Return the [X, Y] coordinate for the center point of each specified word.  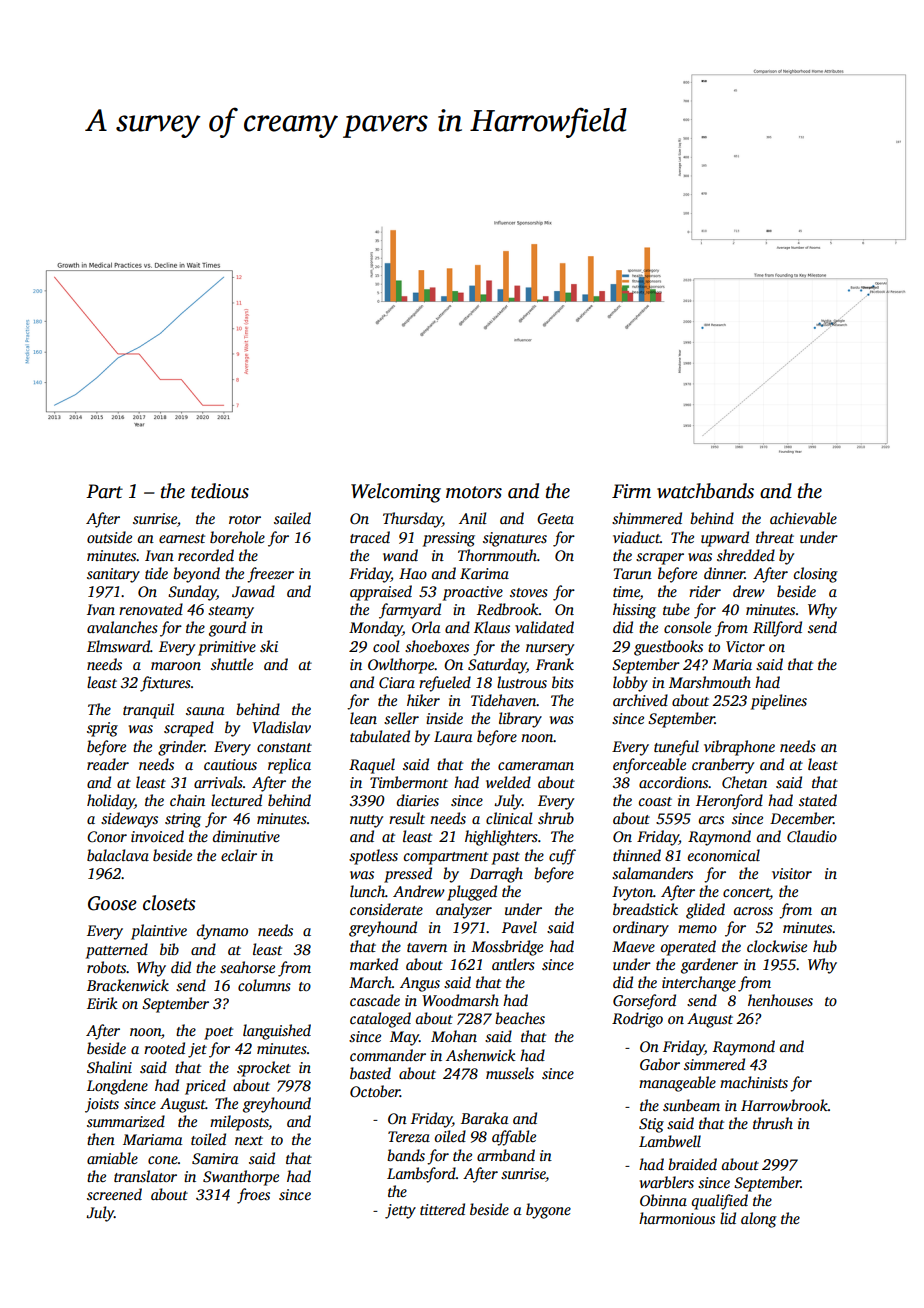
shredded [746, 555]
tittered [442, 1209]
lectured [236, 800]
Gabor [660, 1064]
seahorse [247, 967]
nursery [550, 650]
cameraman [536, 766]
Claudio [812, 836]
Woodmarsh [460, 1000]
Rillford [777, 629]
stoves [529, 592]
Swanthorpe [241, 1178]
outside [109, 537]
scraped [189, 729]
